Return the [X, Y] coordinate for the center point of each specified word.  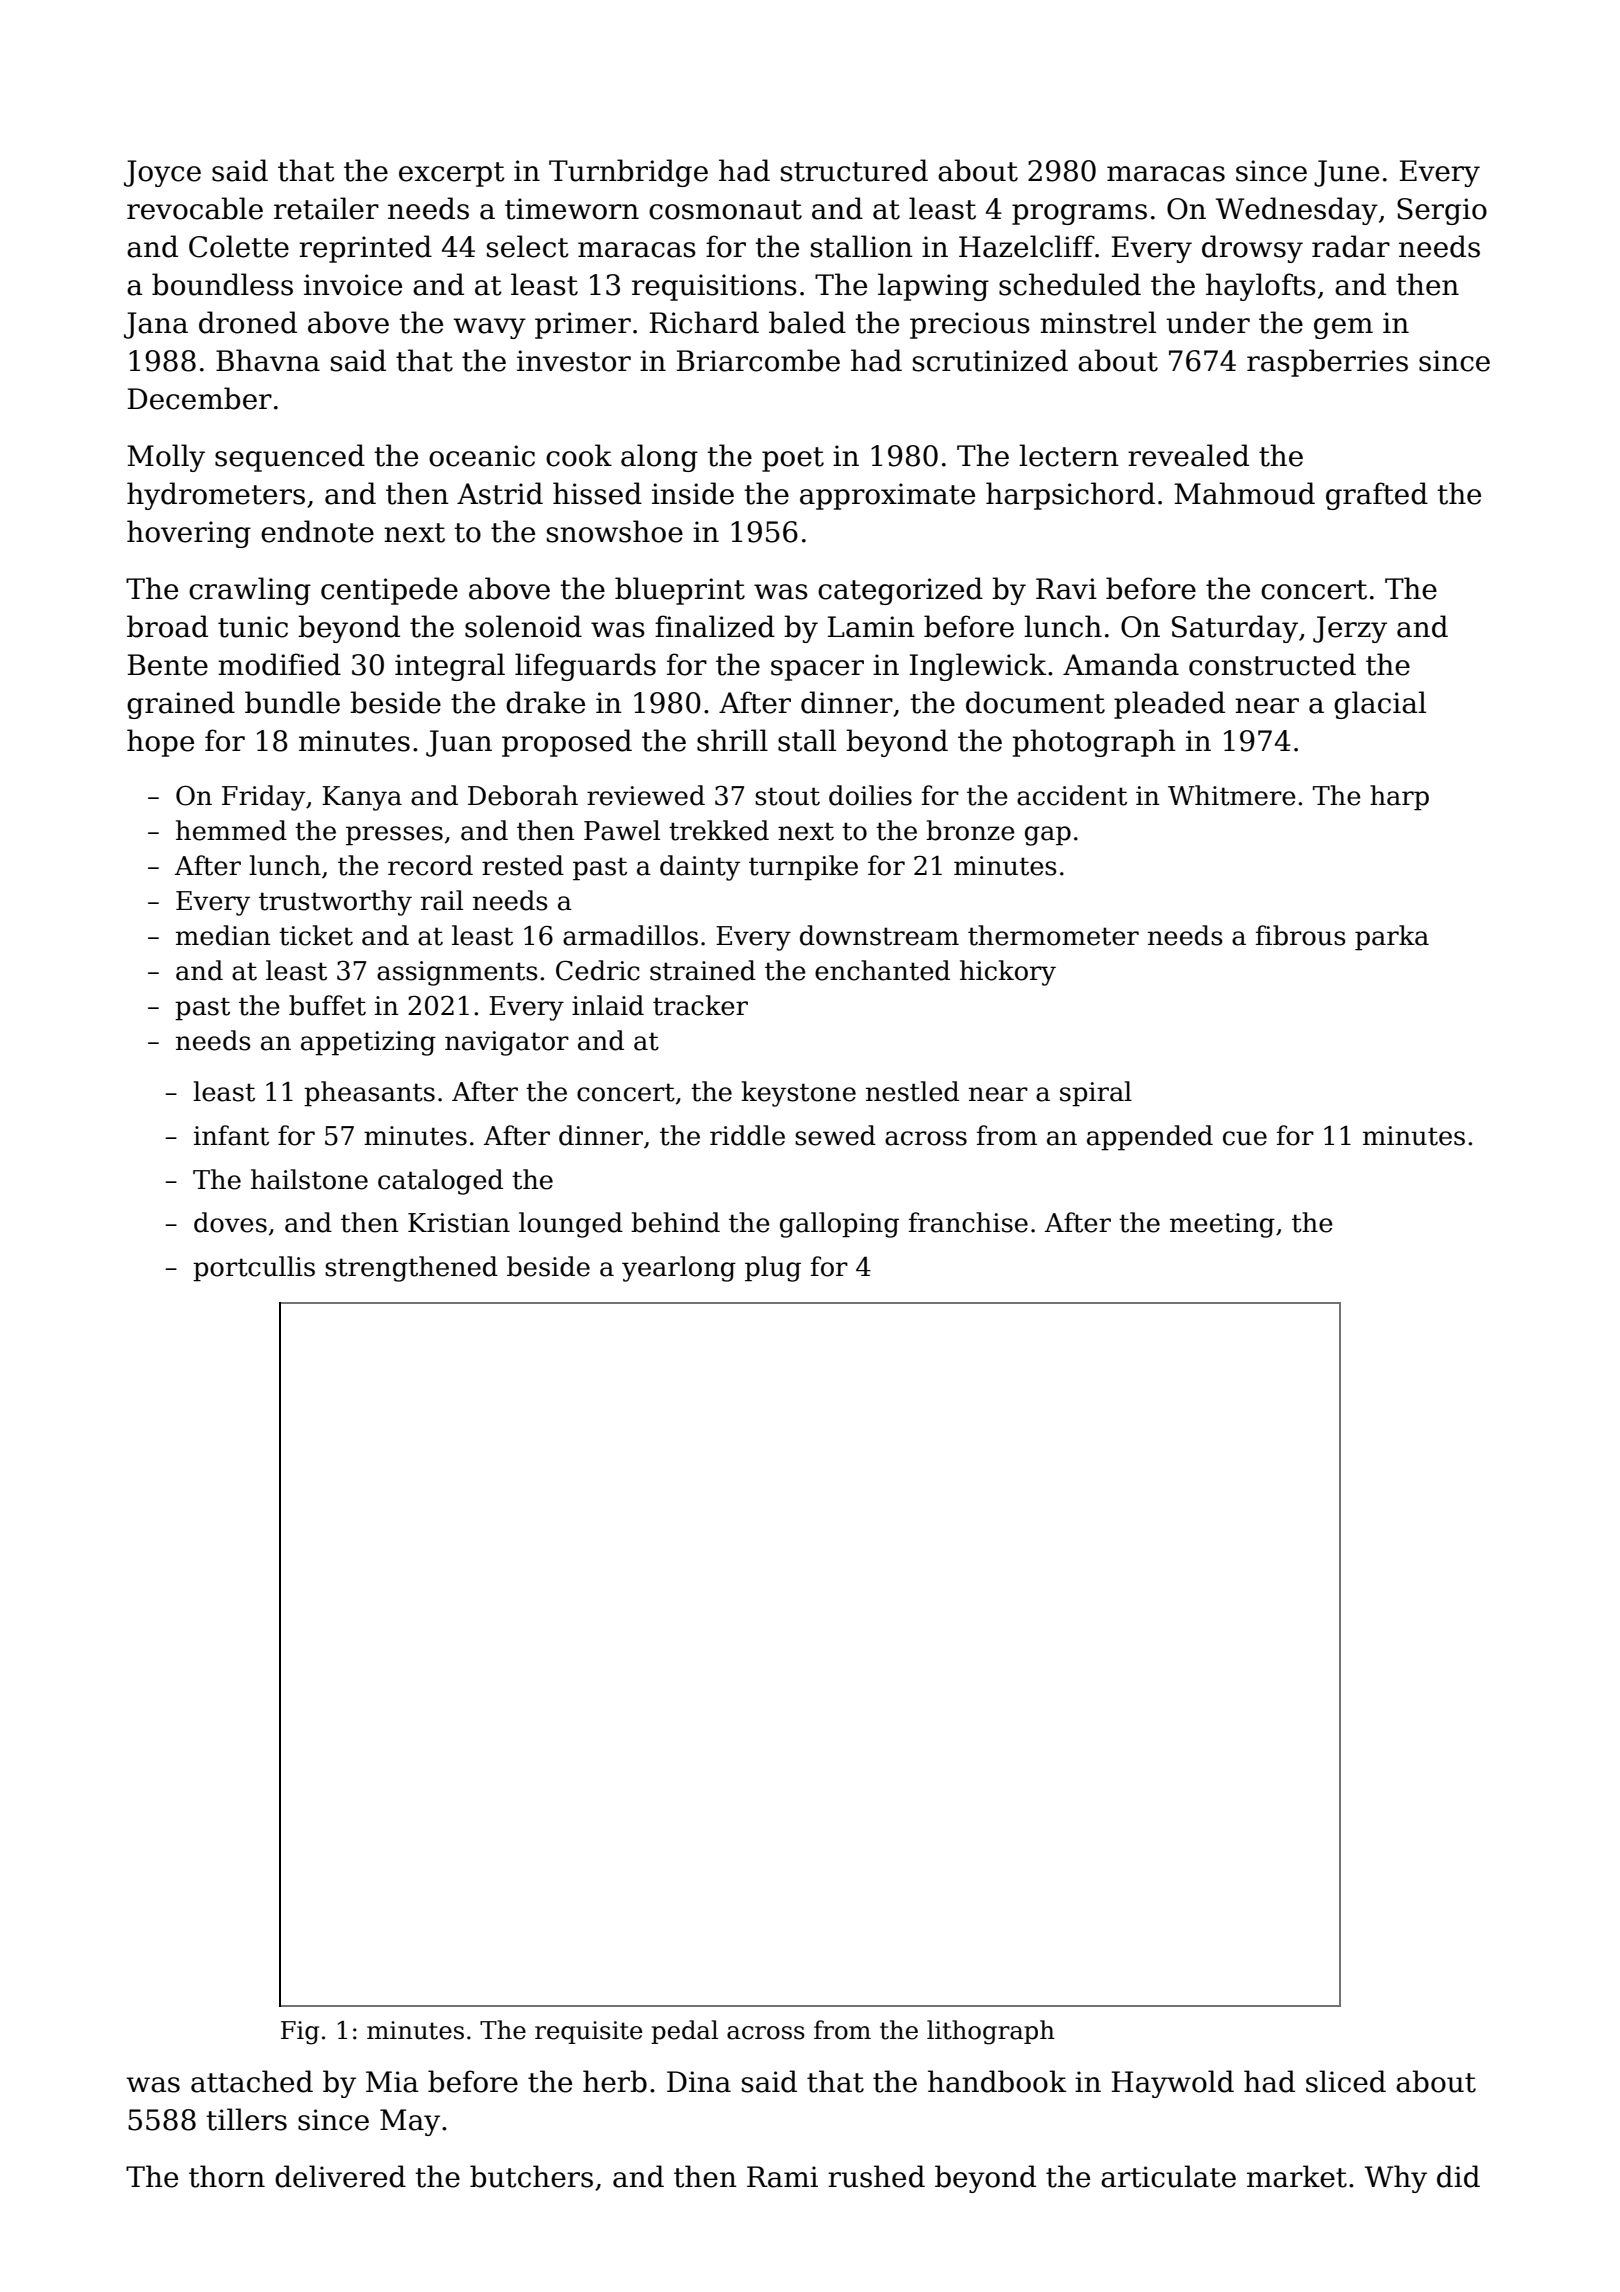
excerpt [452, 174]
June [1346, 173]
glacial [1380, 705]
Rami [782, 2177]
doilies [870, 795]
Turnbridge [628, 173]
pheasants [369, 1094]
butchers [531, 2176]
